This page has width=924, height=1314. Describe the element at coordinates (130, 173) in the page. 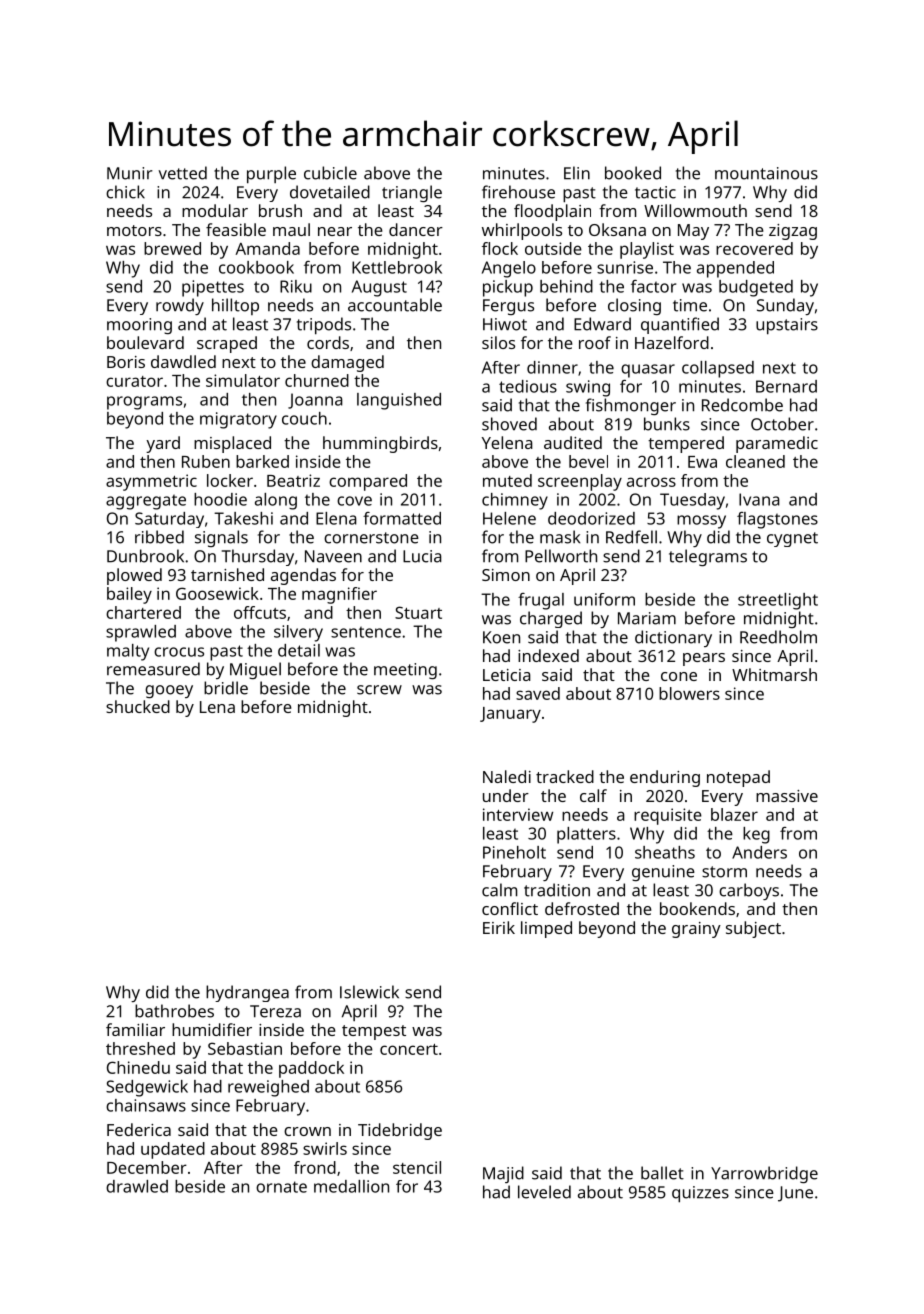

I see `Munir` at that location.
